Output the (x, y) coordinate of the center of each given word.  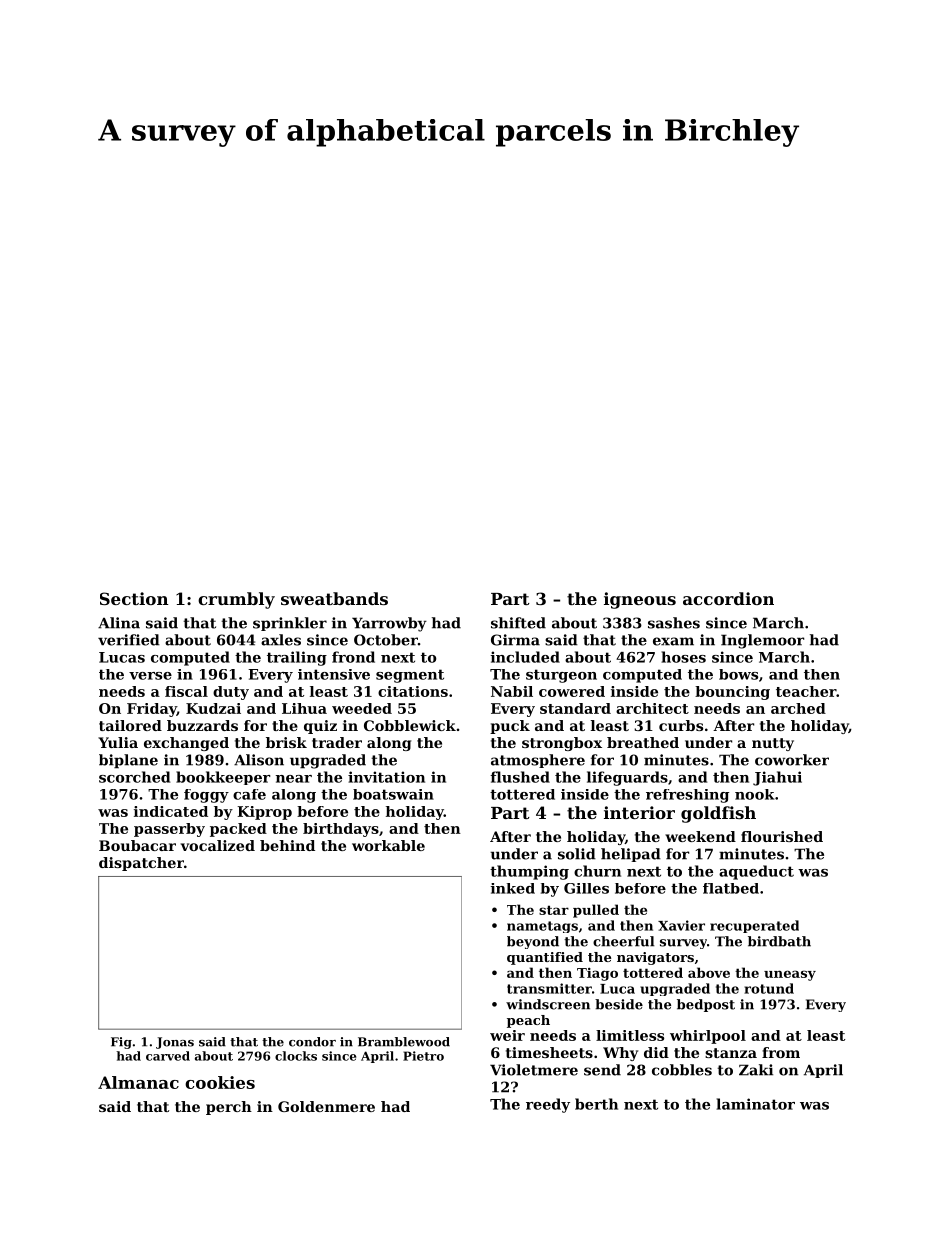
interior (639, 812)
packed (238, 830)
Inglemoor (762, 641)
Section (134, 598)
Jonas (175, 1043)
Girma (515, 640)
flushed (520, 777)
